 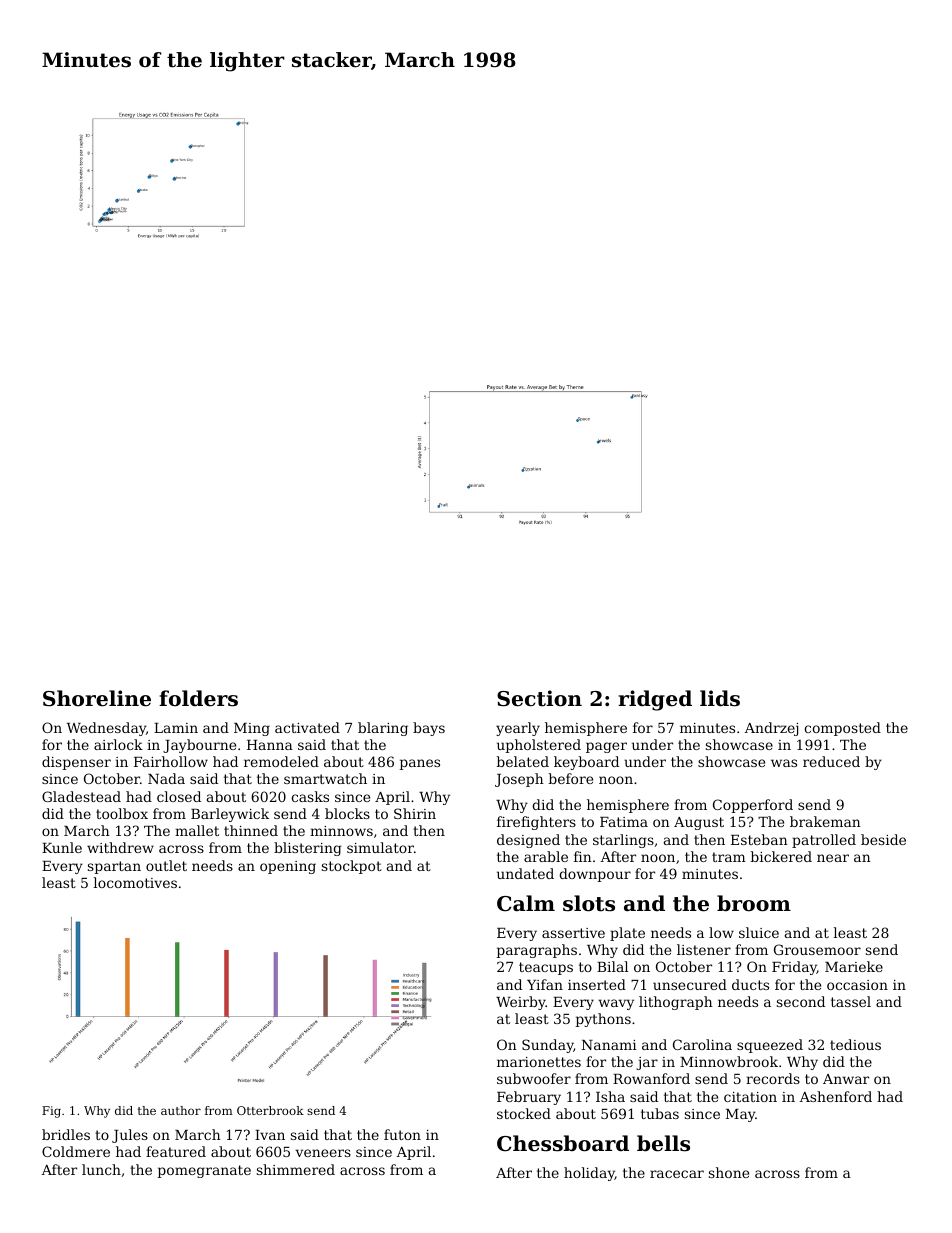 What do you see at coordinates (704, 949) in the document?
I see `listener` at bounding box center [704, 949].
